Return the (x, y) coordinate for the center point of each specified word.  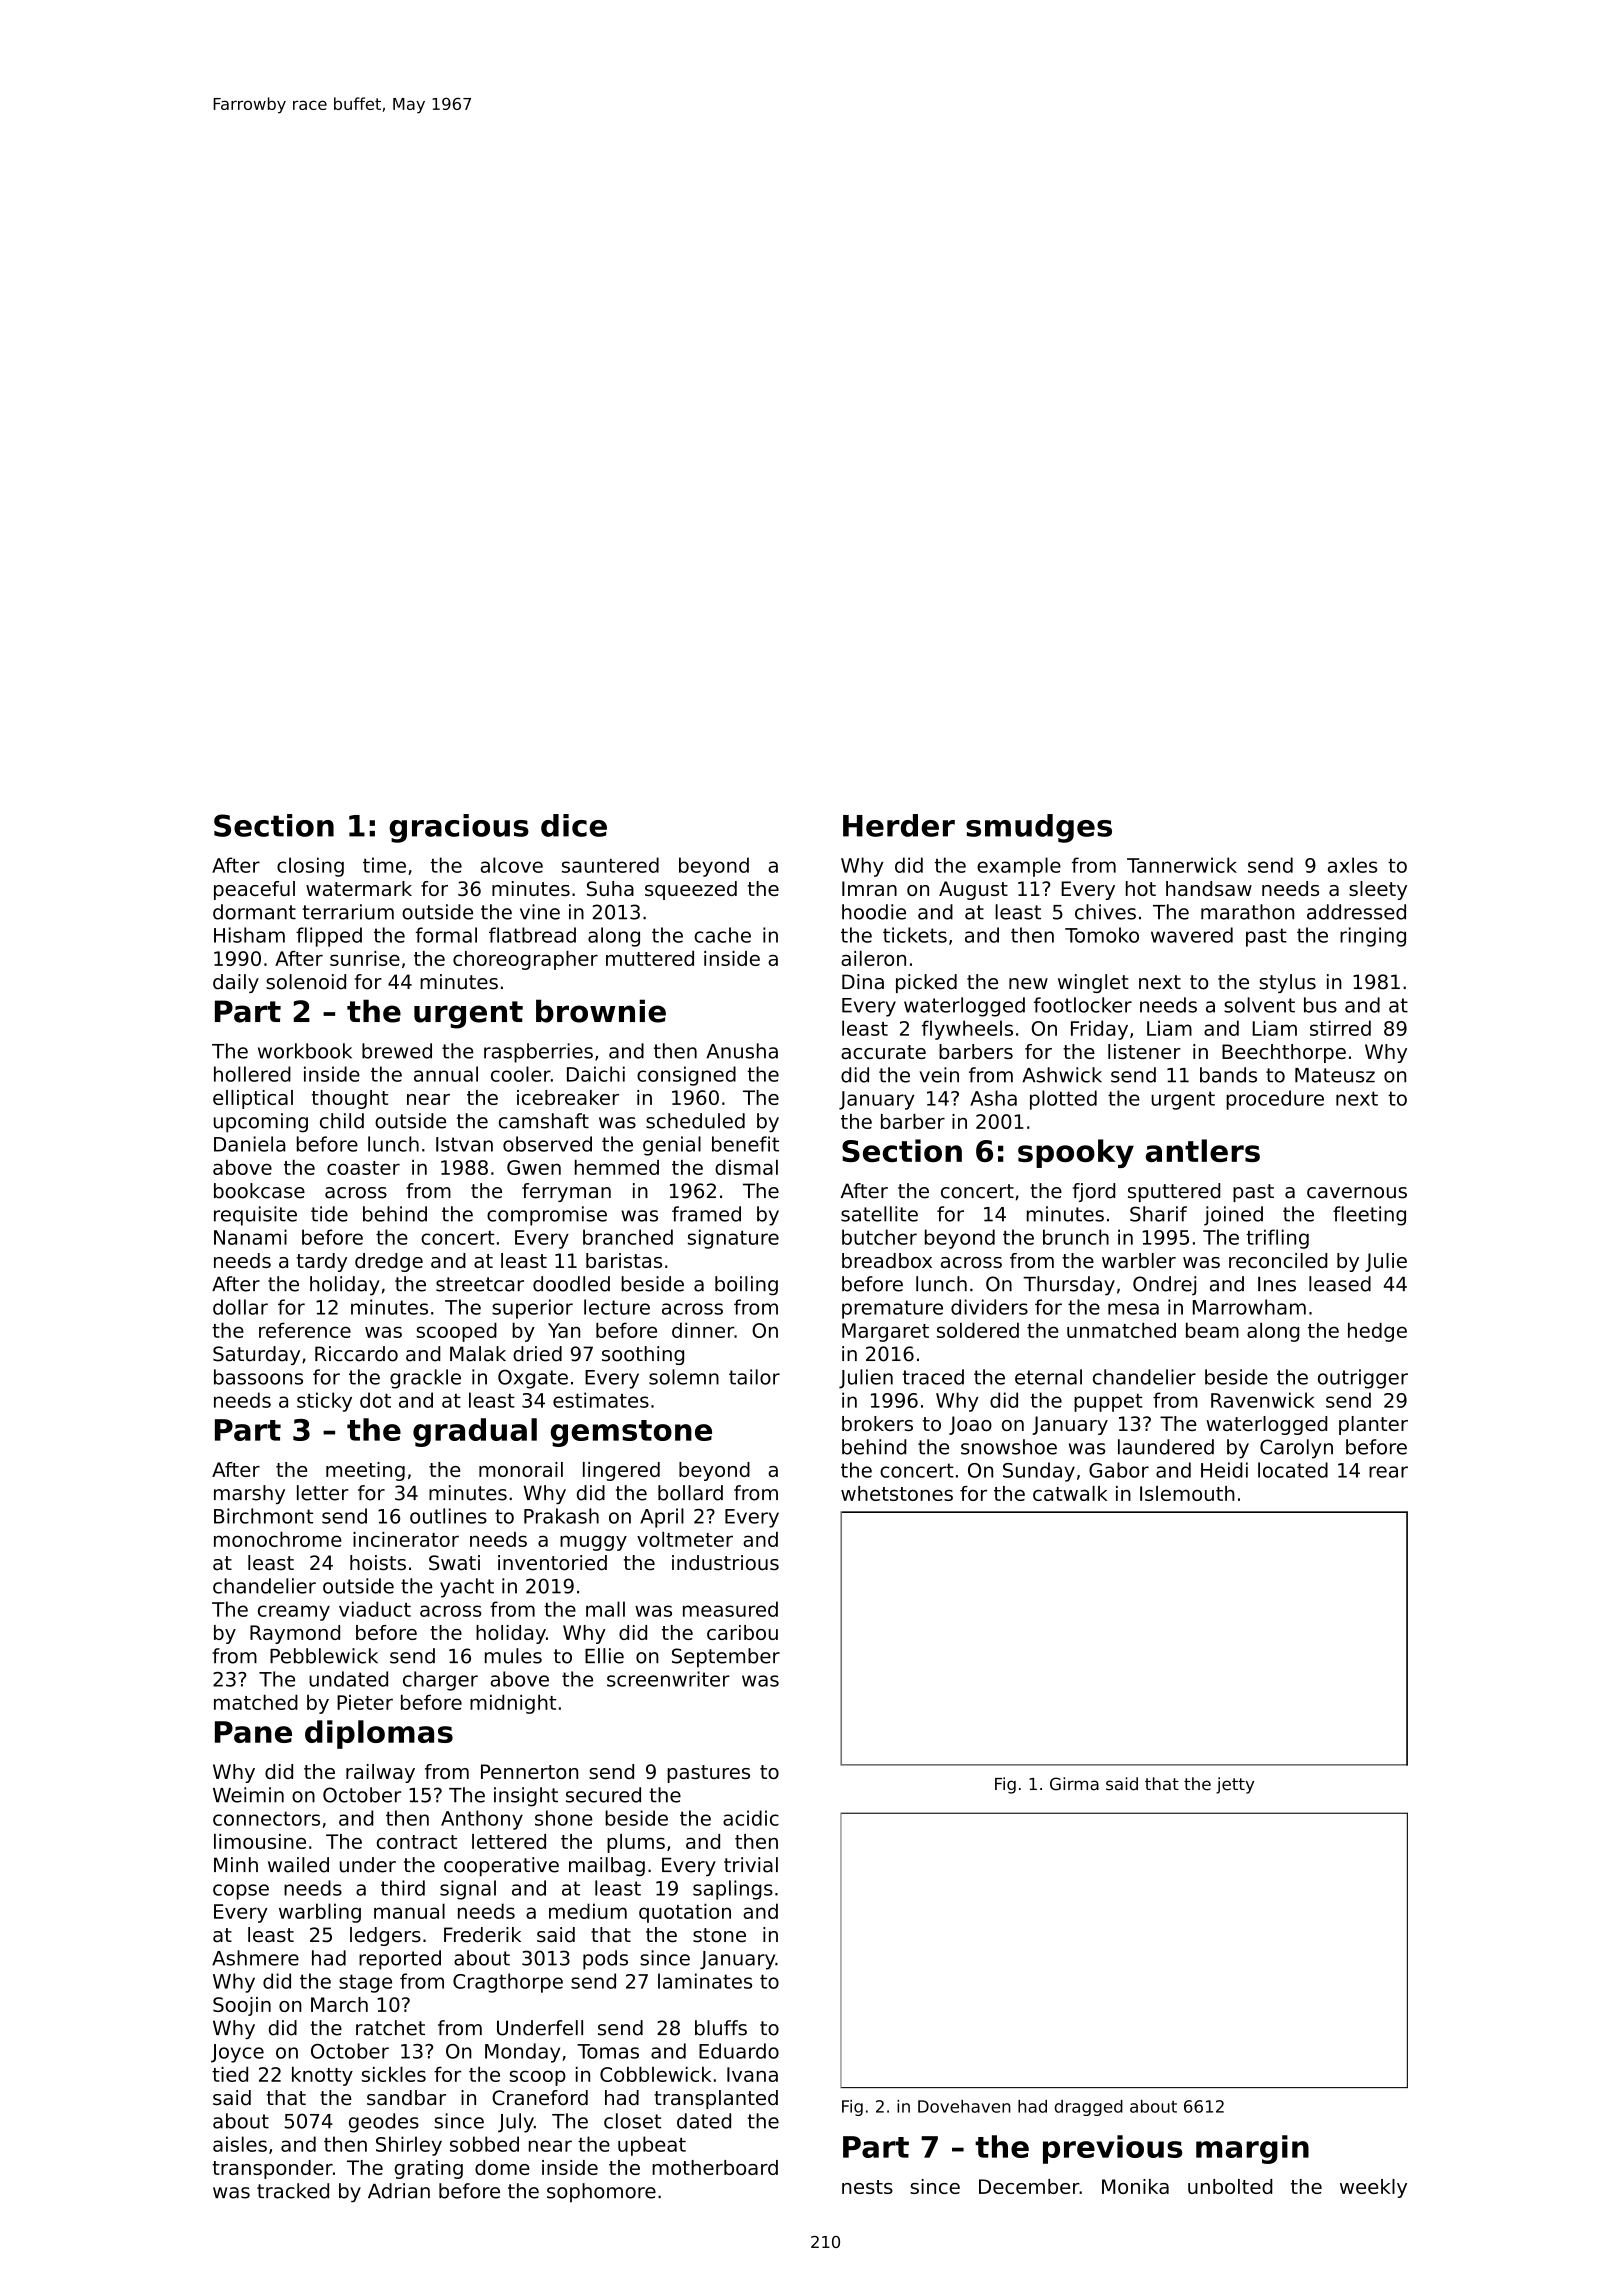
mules (513, 1656)
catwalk (1070, 1493)
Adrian (399, 2191)
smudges (1039, 828)
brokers (877, 1423)
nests (867, 2187)
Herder (899, 825)
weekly (1373, 2188)
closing (310, 867)
